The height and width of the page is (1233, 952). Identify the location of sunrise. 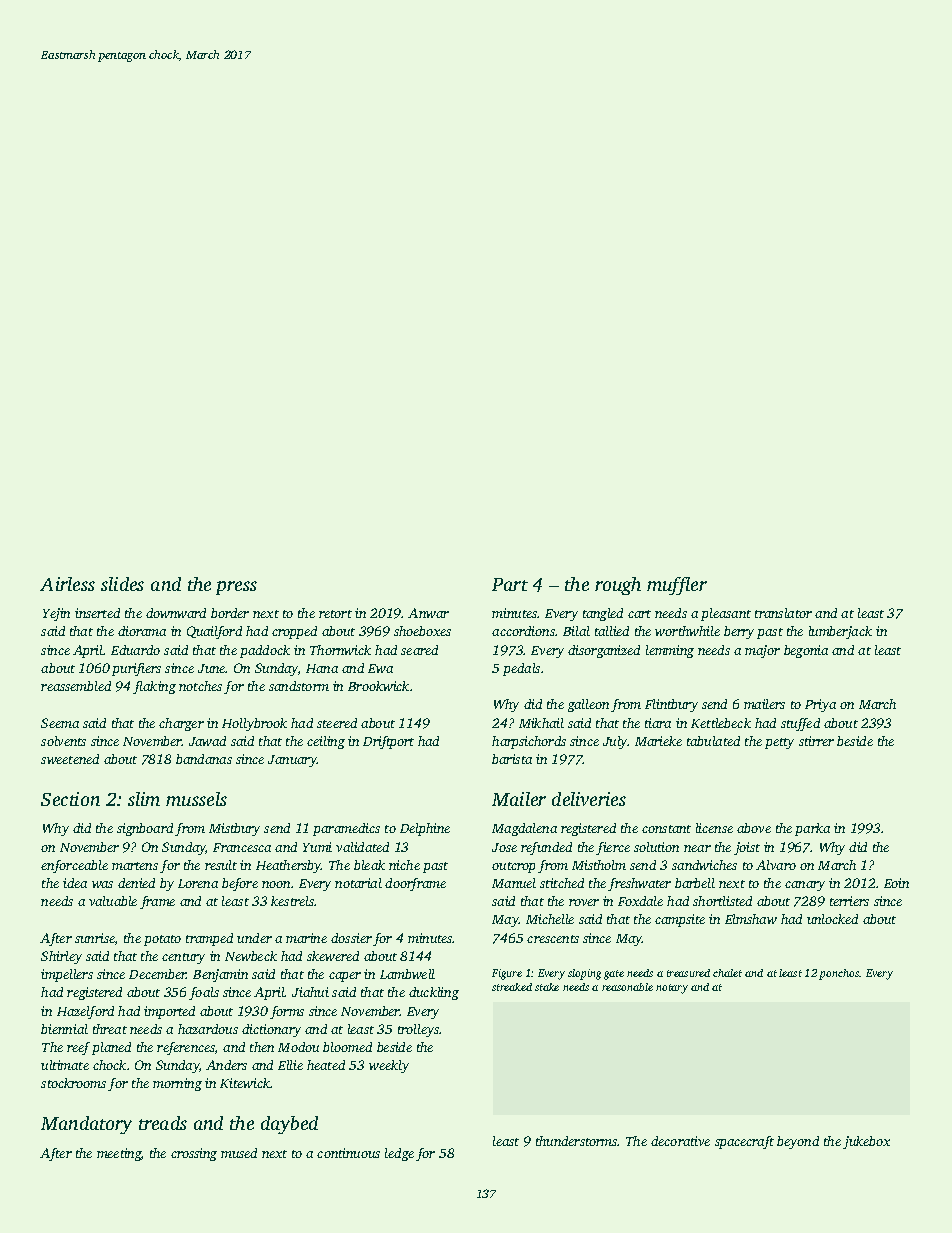
(95, 938).
